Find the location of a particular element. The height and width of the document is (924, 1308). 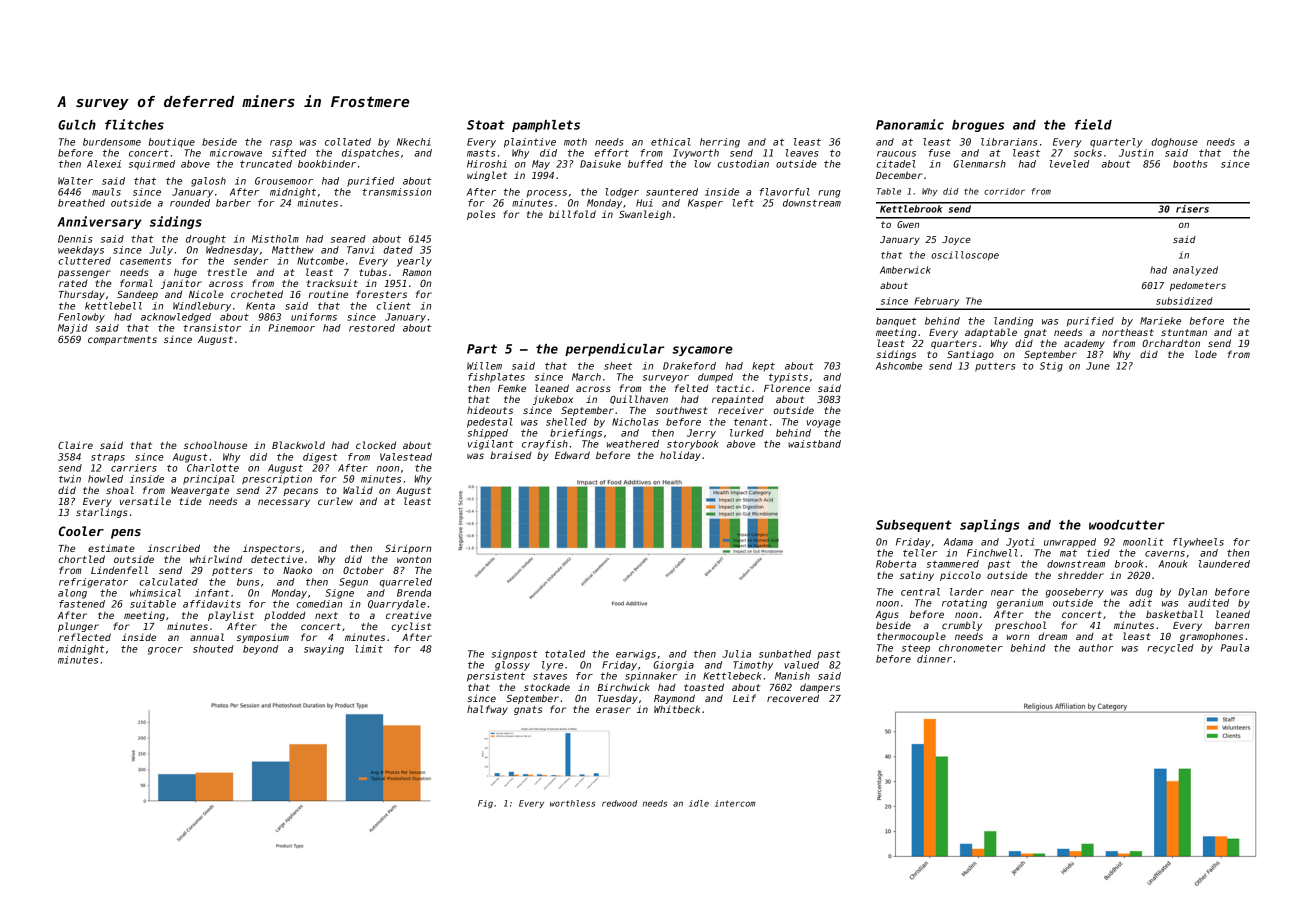

intercom is located at coordinates (735, 803).
